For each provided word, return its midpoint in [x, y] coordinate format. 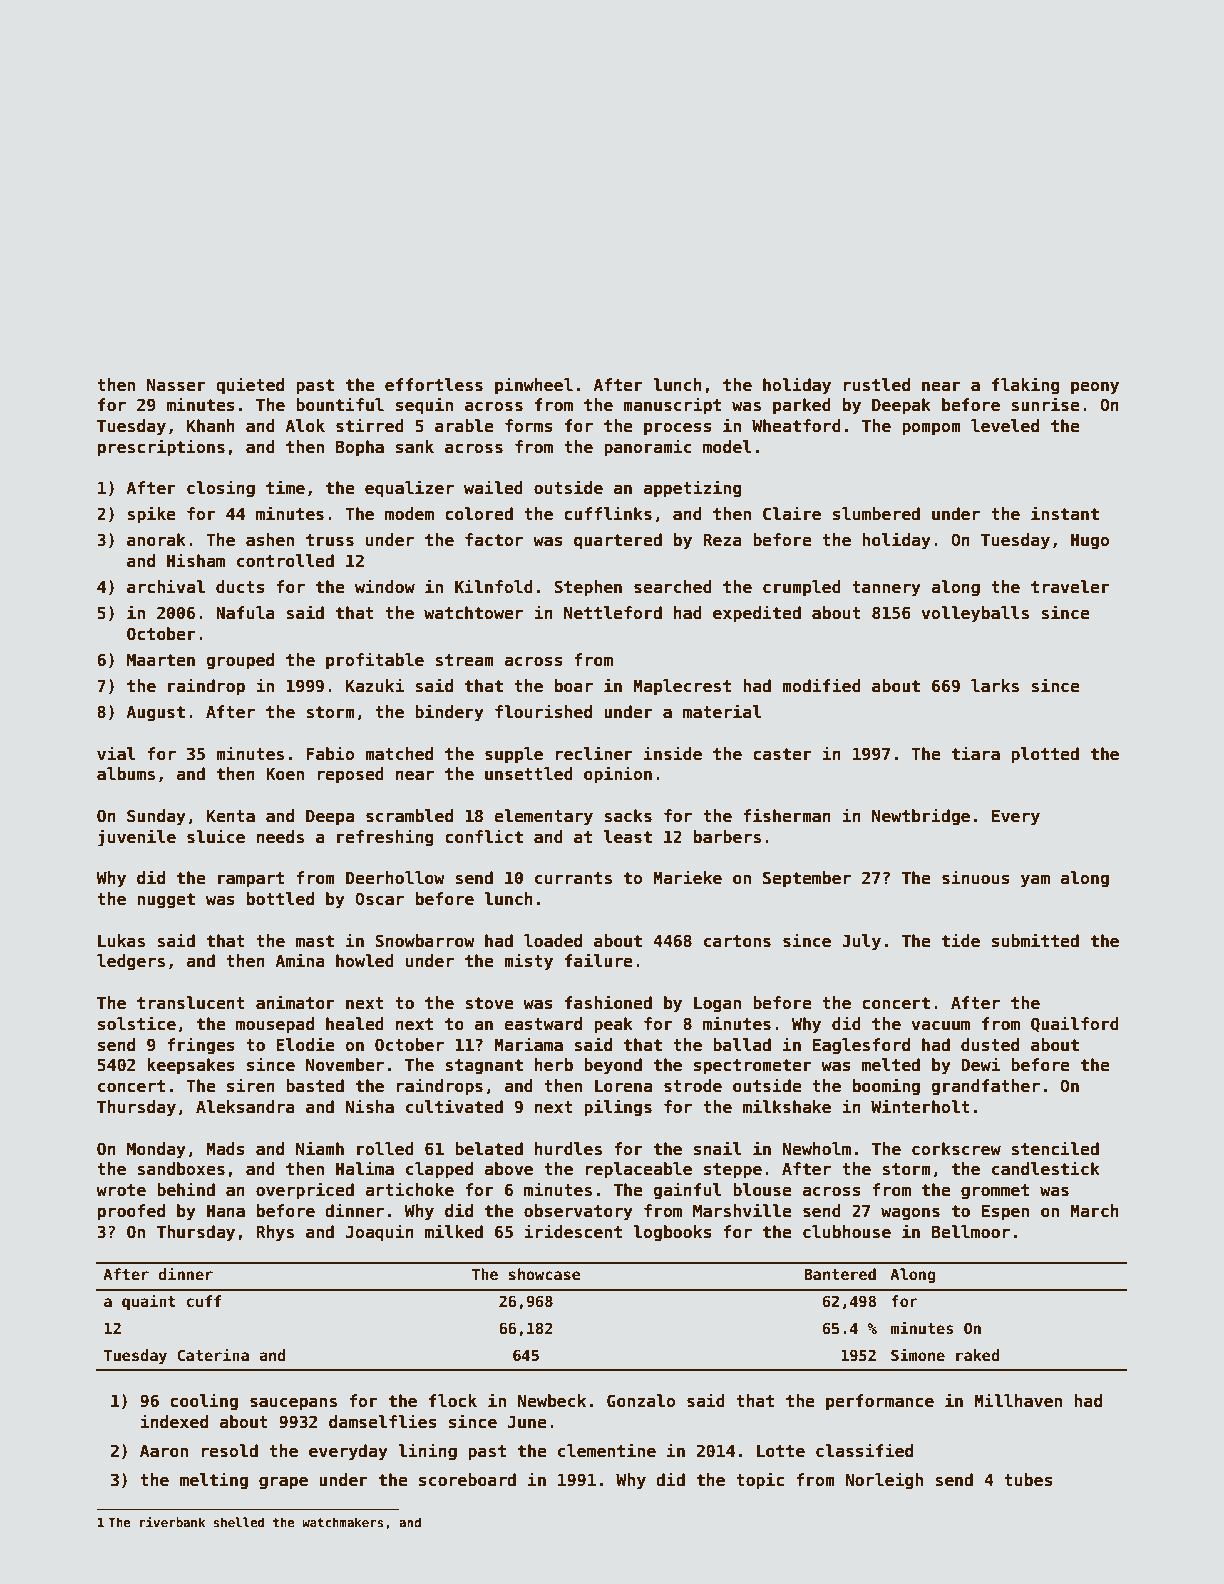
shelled [238, 1522]
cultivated [454, 1106]
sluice [216, 836]
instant [1065, 513]
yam [1035, 881]
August [155, 714]
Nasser [176, 385]
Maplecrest [682, 687]
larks [995, 686]
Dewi [980, 1064]
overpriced [305, 1191]
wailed [493, 487]
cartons [737, 941]
